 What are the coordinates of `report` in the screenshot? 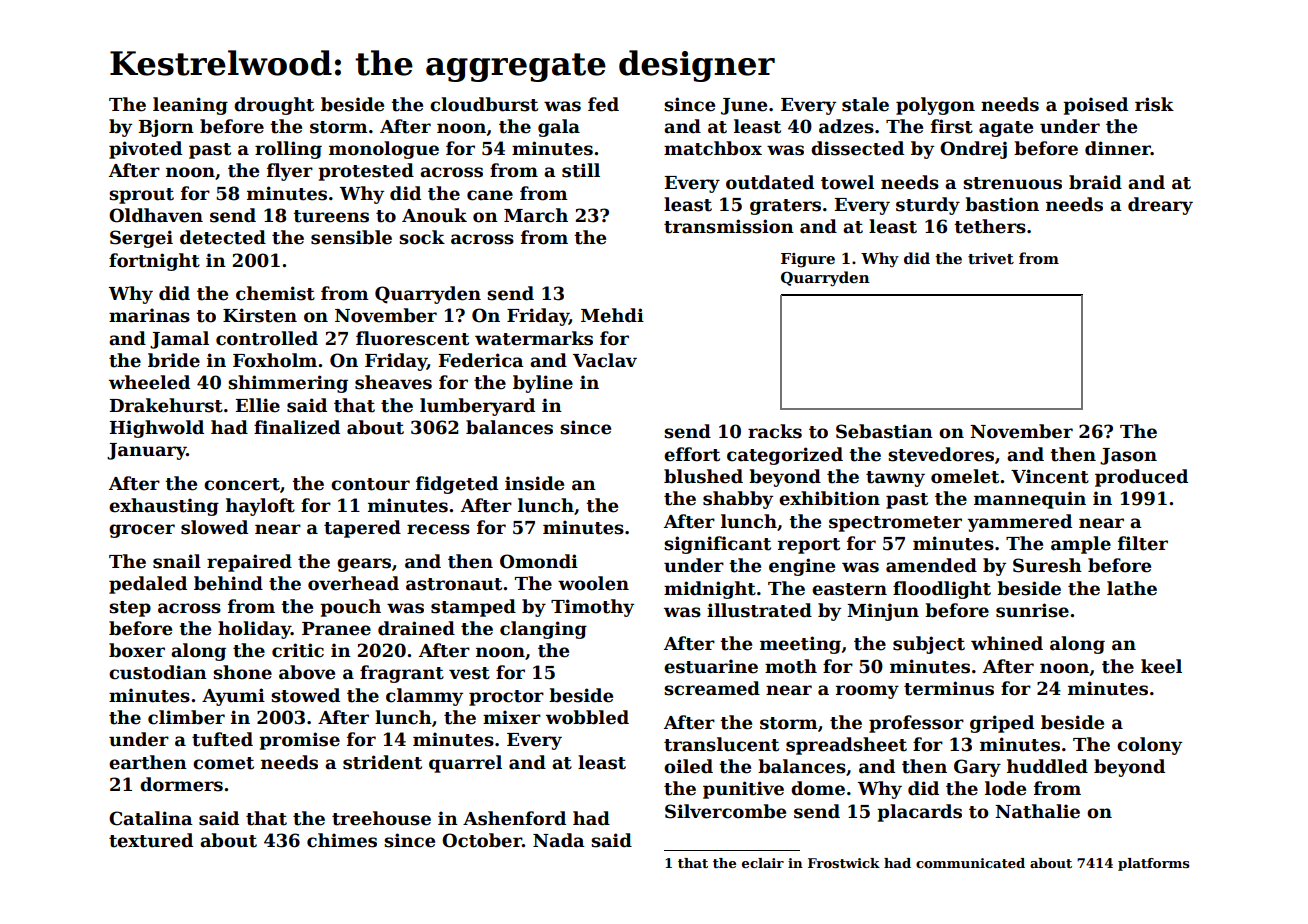 It's located at (809, 546).
